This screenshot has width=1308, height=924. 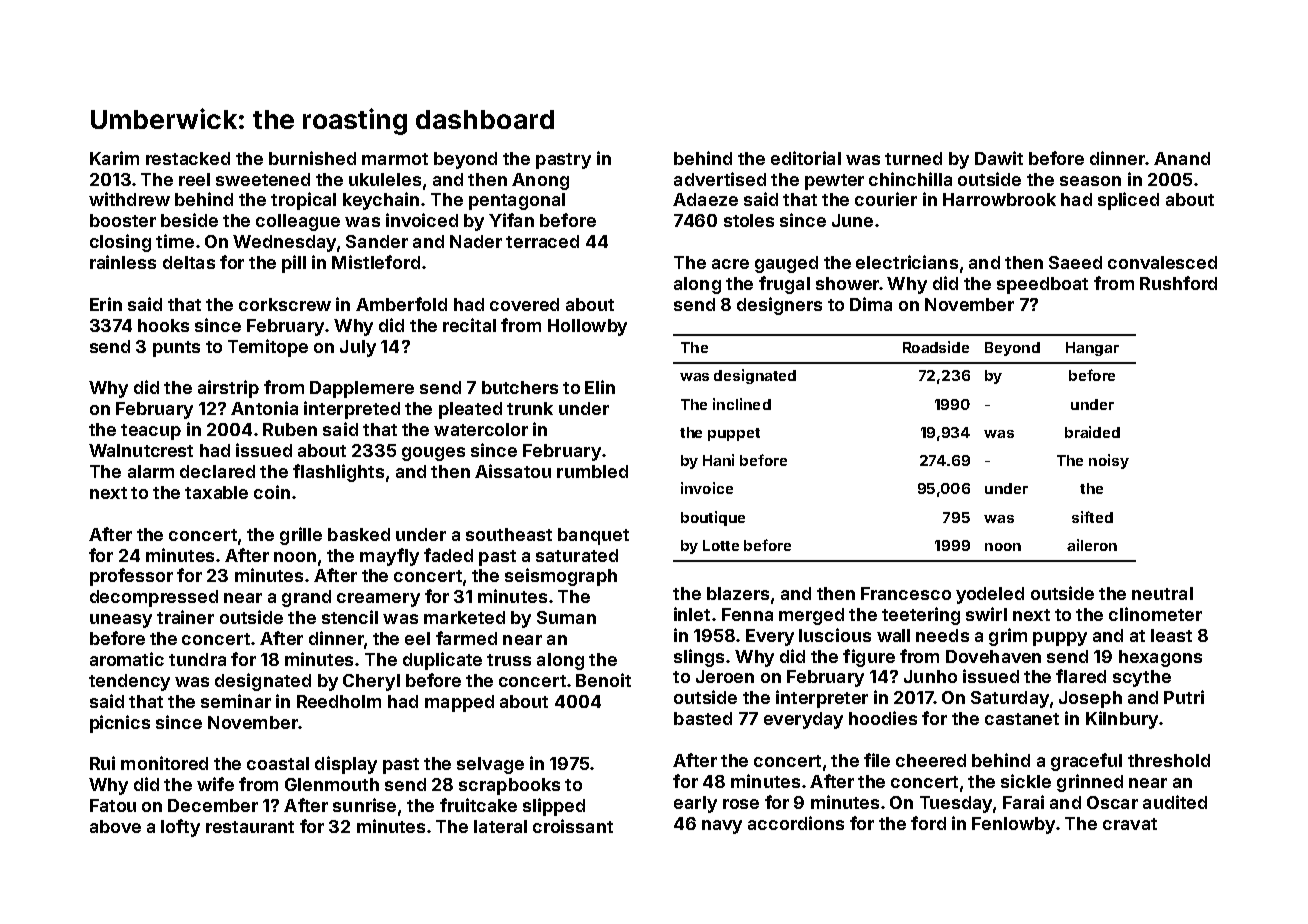 I want to click on booster, so click(x=123, y=220).
